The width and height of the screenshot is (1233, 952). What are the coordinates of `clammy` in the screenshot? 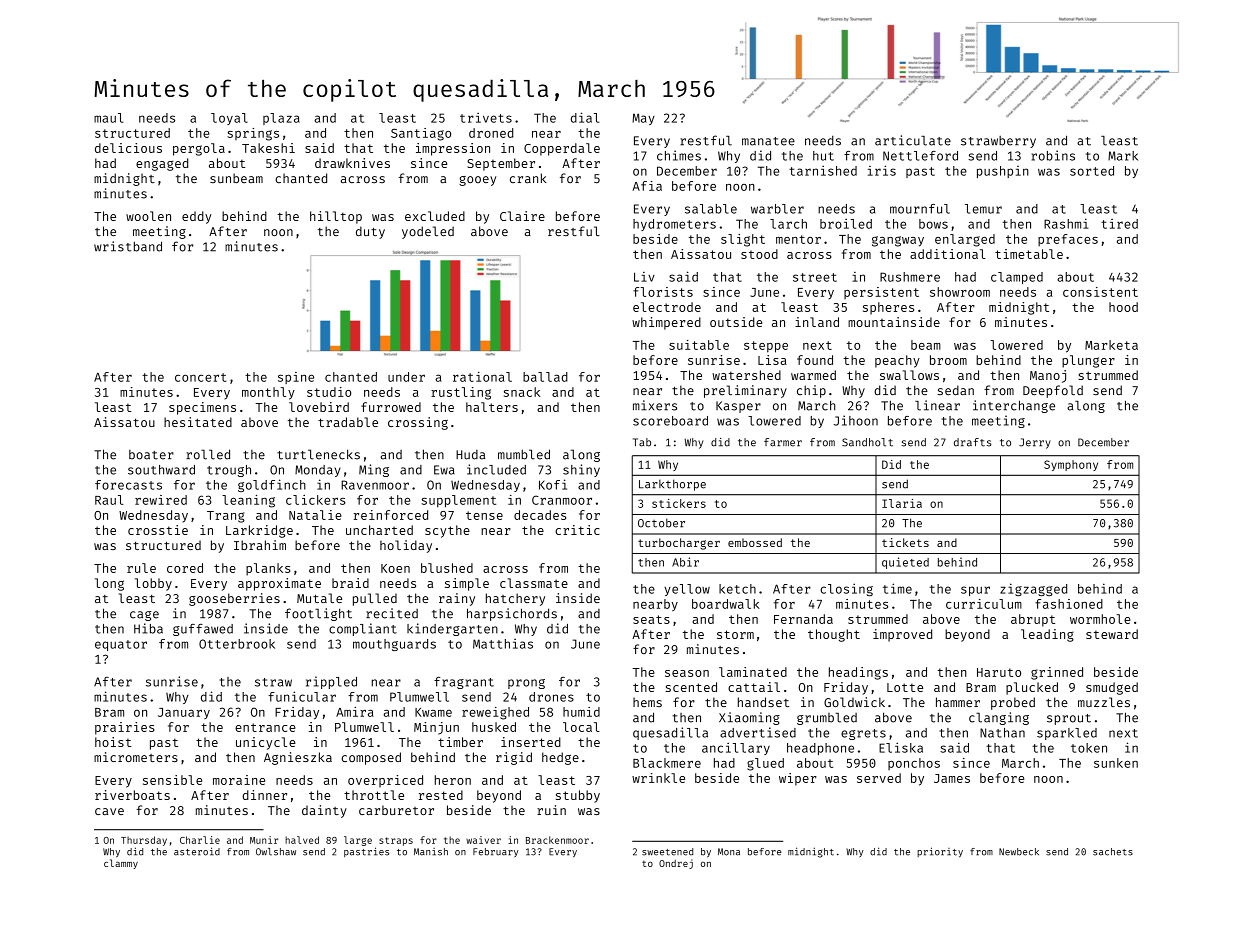 It's located at (121, 864).
